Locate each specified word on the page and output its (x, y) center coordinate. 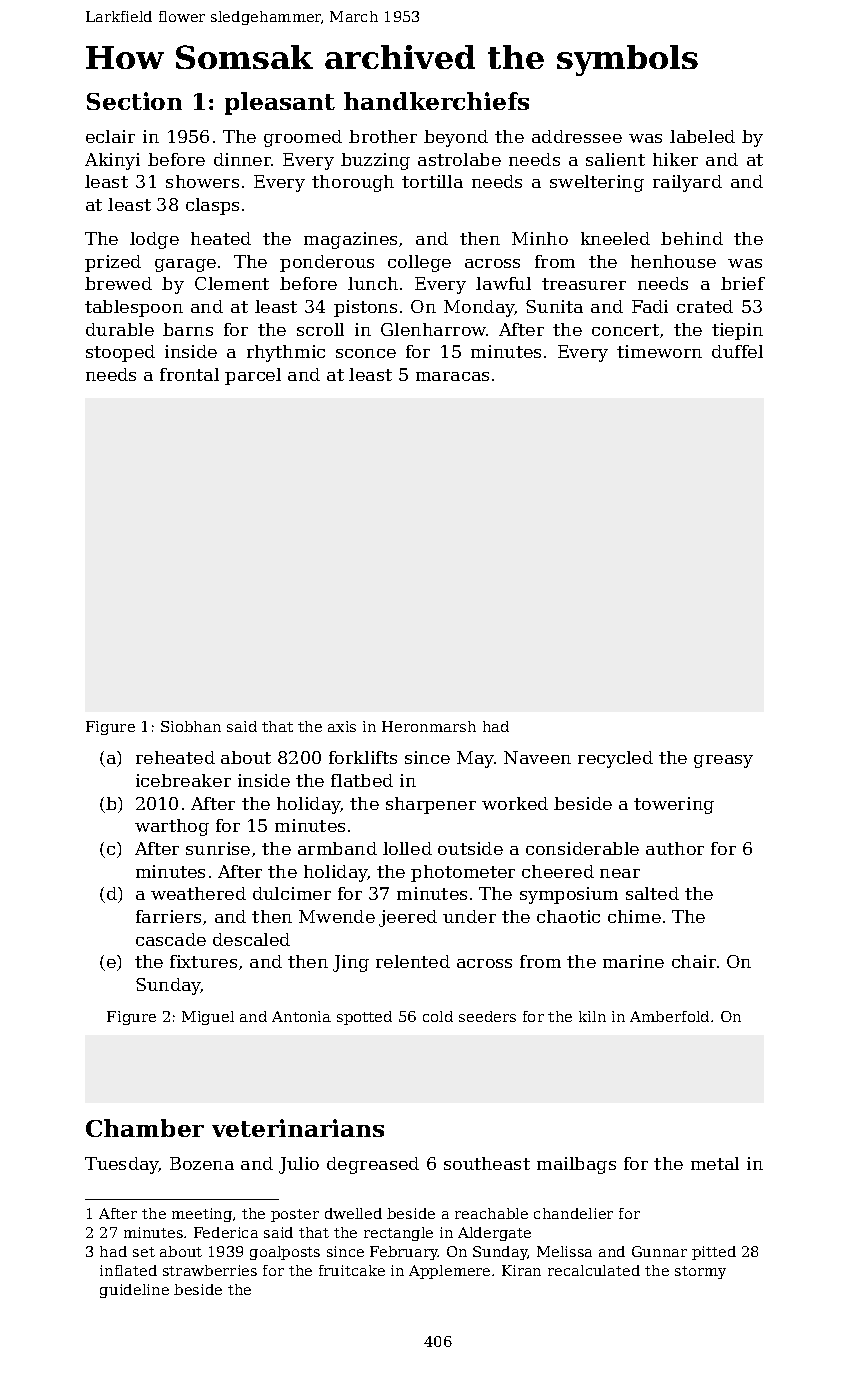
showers (202, 181)
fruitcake (352, 1270)
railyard (687, 183)
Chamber (145, 1128)
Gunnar (659, 1251)
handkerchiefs (436, 101)
